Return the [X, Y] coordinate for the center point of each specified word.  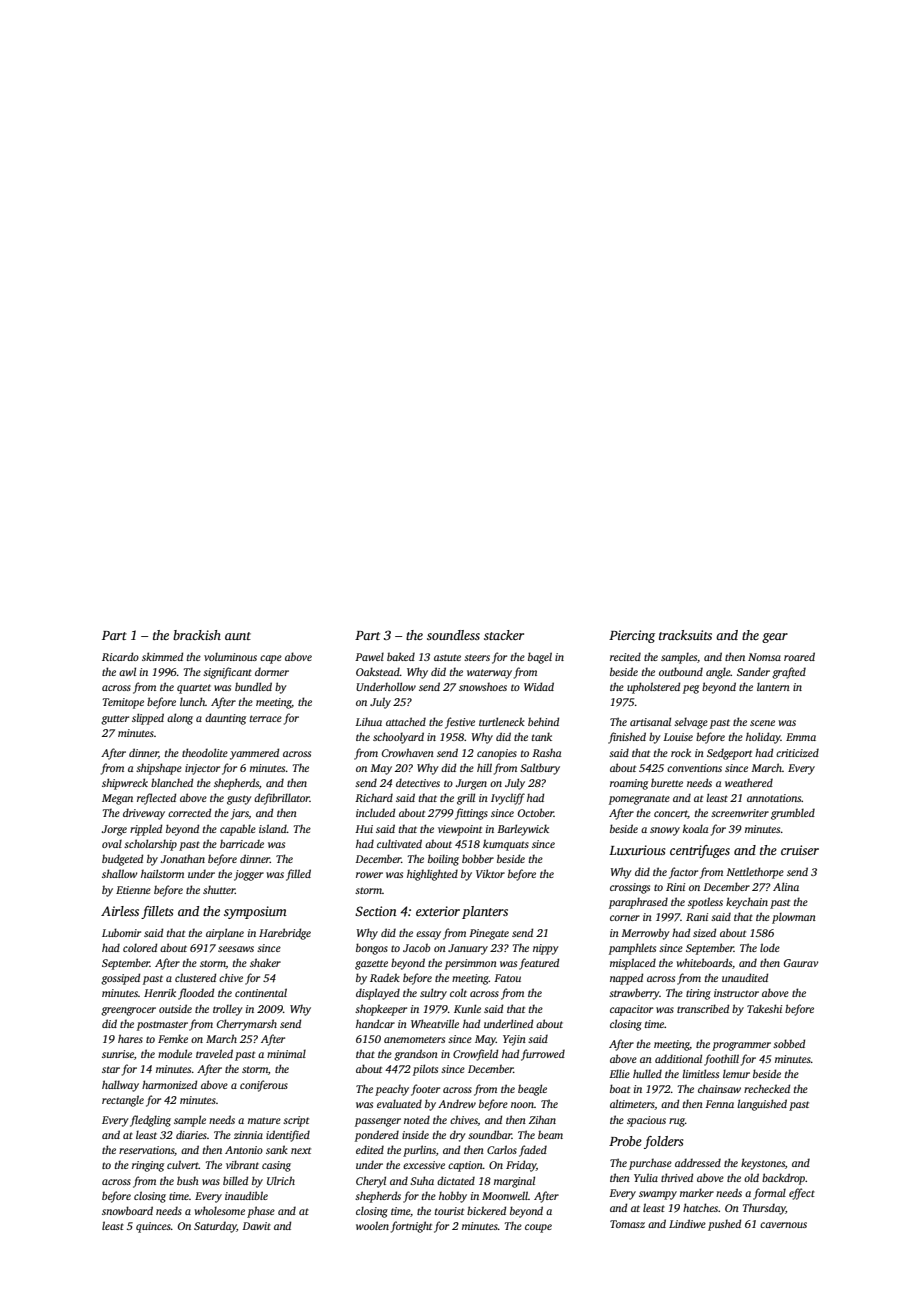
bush [188, 1180]
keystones [763, 1164]
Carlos [502, 1149]
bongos [372, 949]
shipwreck [125, 784]
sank [277, 1149]
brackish [197, 635]
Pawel [369, 656]
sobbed [789, 1043]
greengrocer [128, 1011]
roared [799, 656]
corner [625, 918]
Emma [801, 737]
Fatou [507, 978]
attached [406, 721]
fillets [157, 912]
